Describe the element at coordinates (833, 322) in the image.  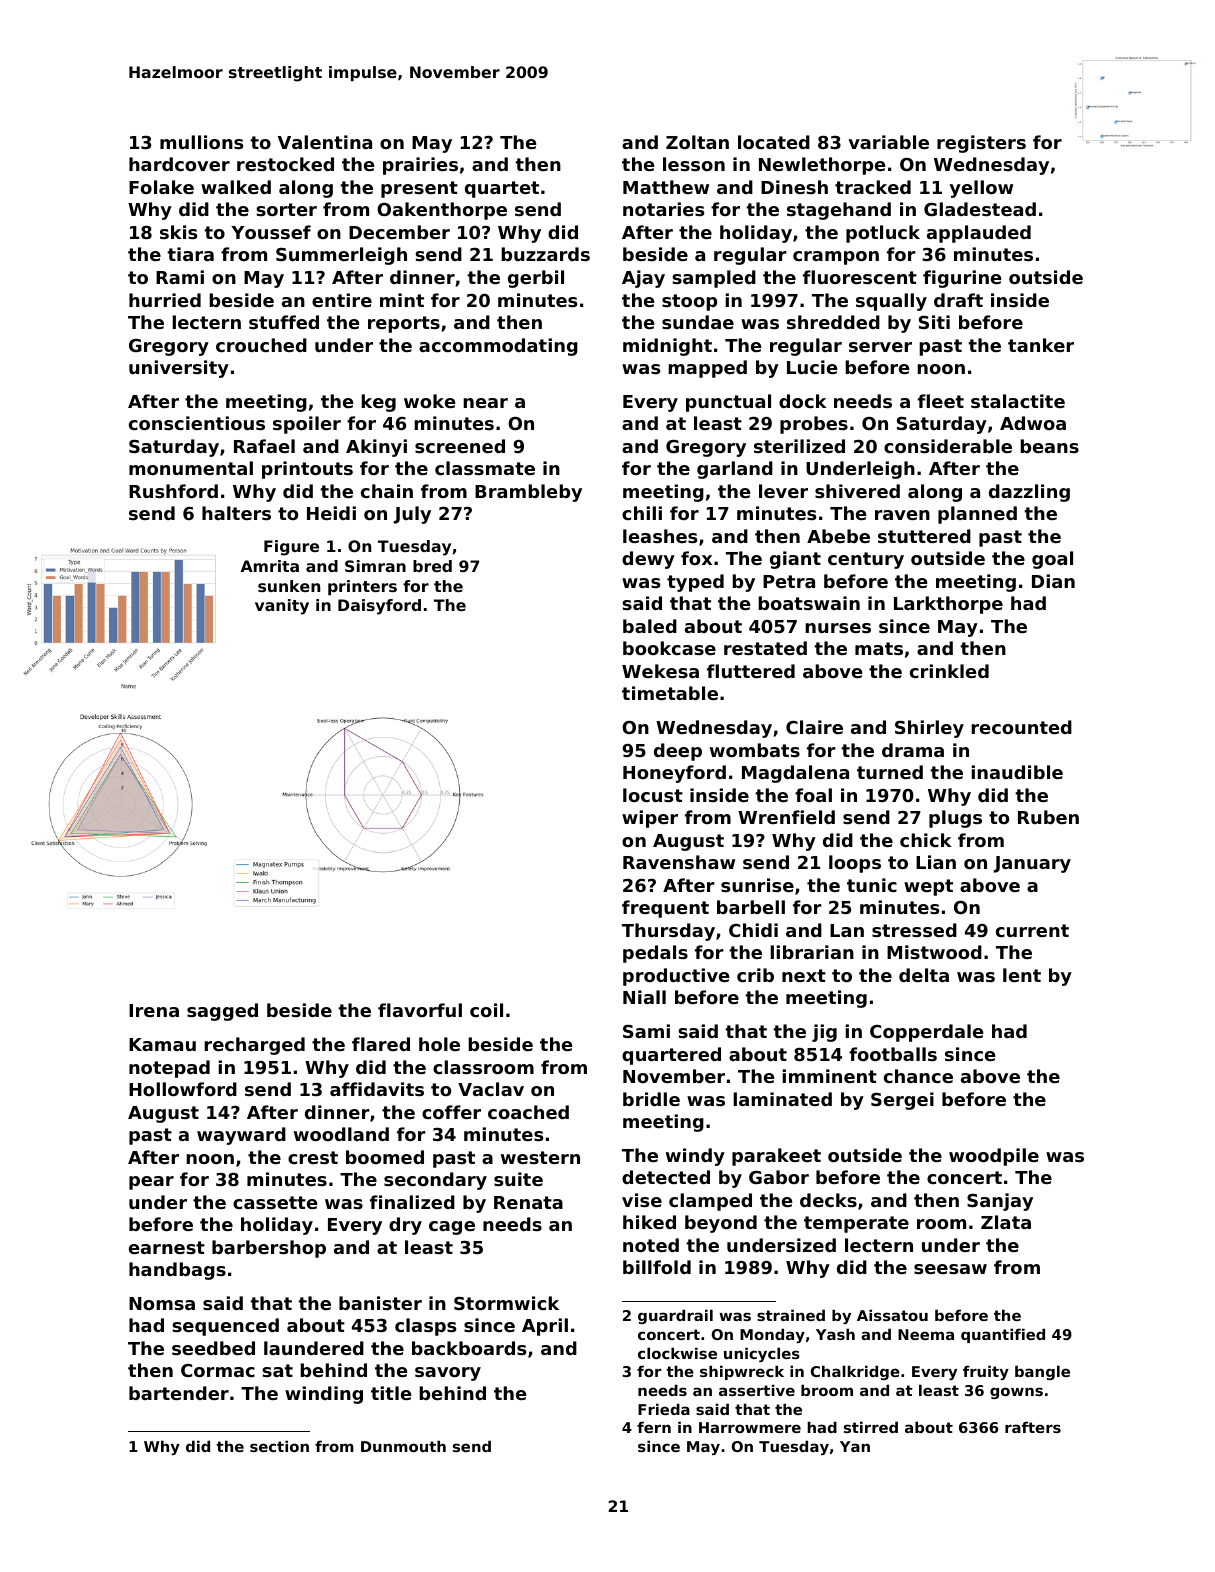
I see `shredded` at that location.
